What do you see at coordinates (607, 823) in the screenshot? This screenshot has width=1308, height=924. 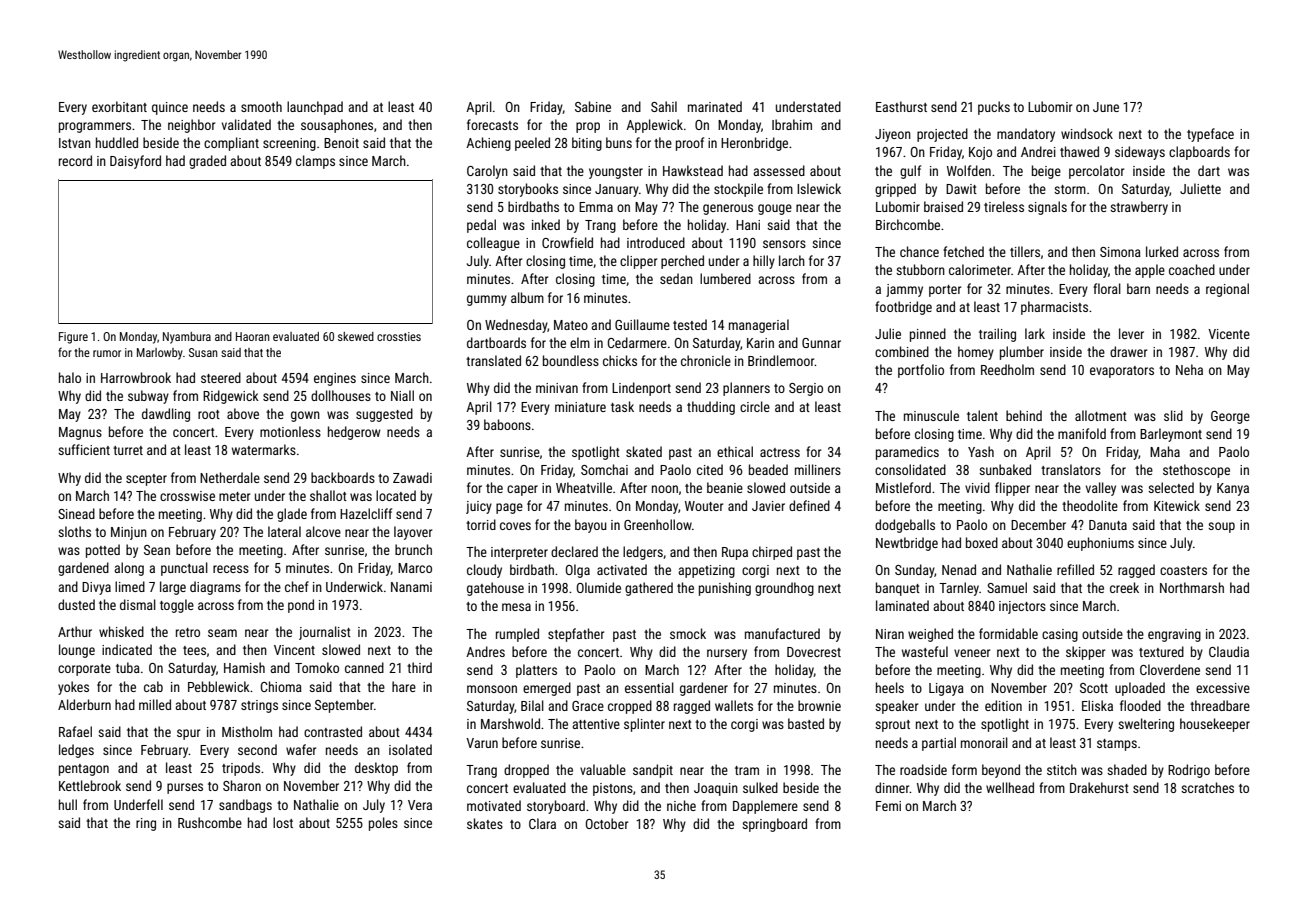 I see `October` at bounding box center [607, 823].
